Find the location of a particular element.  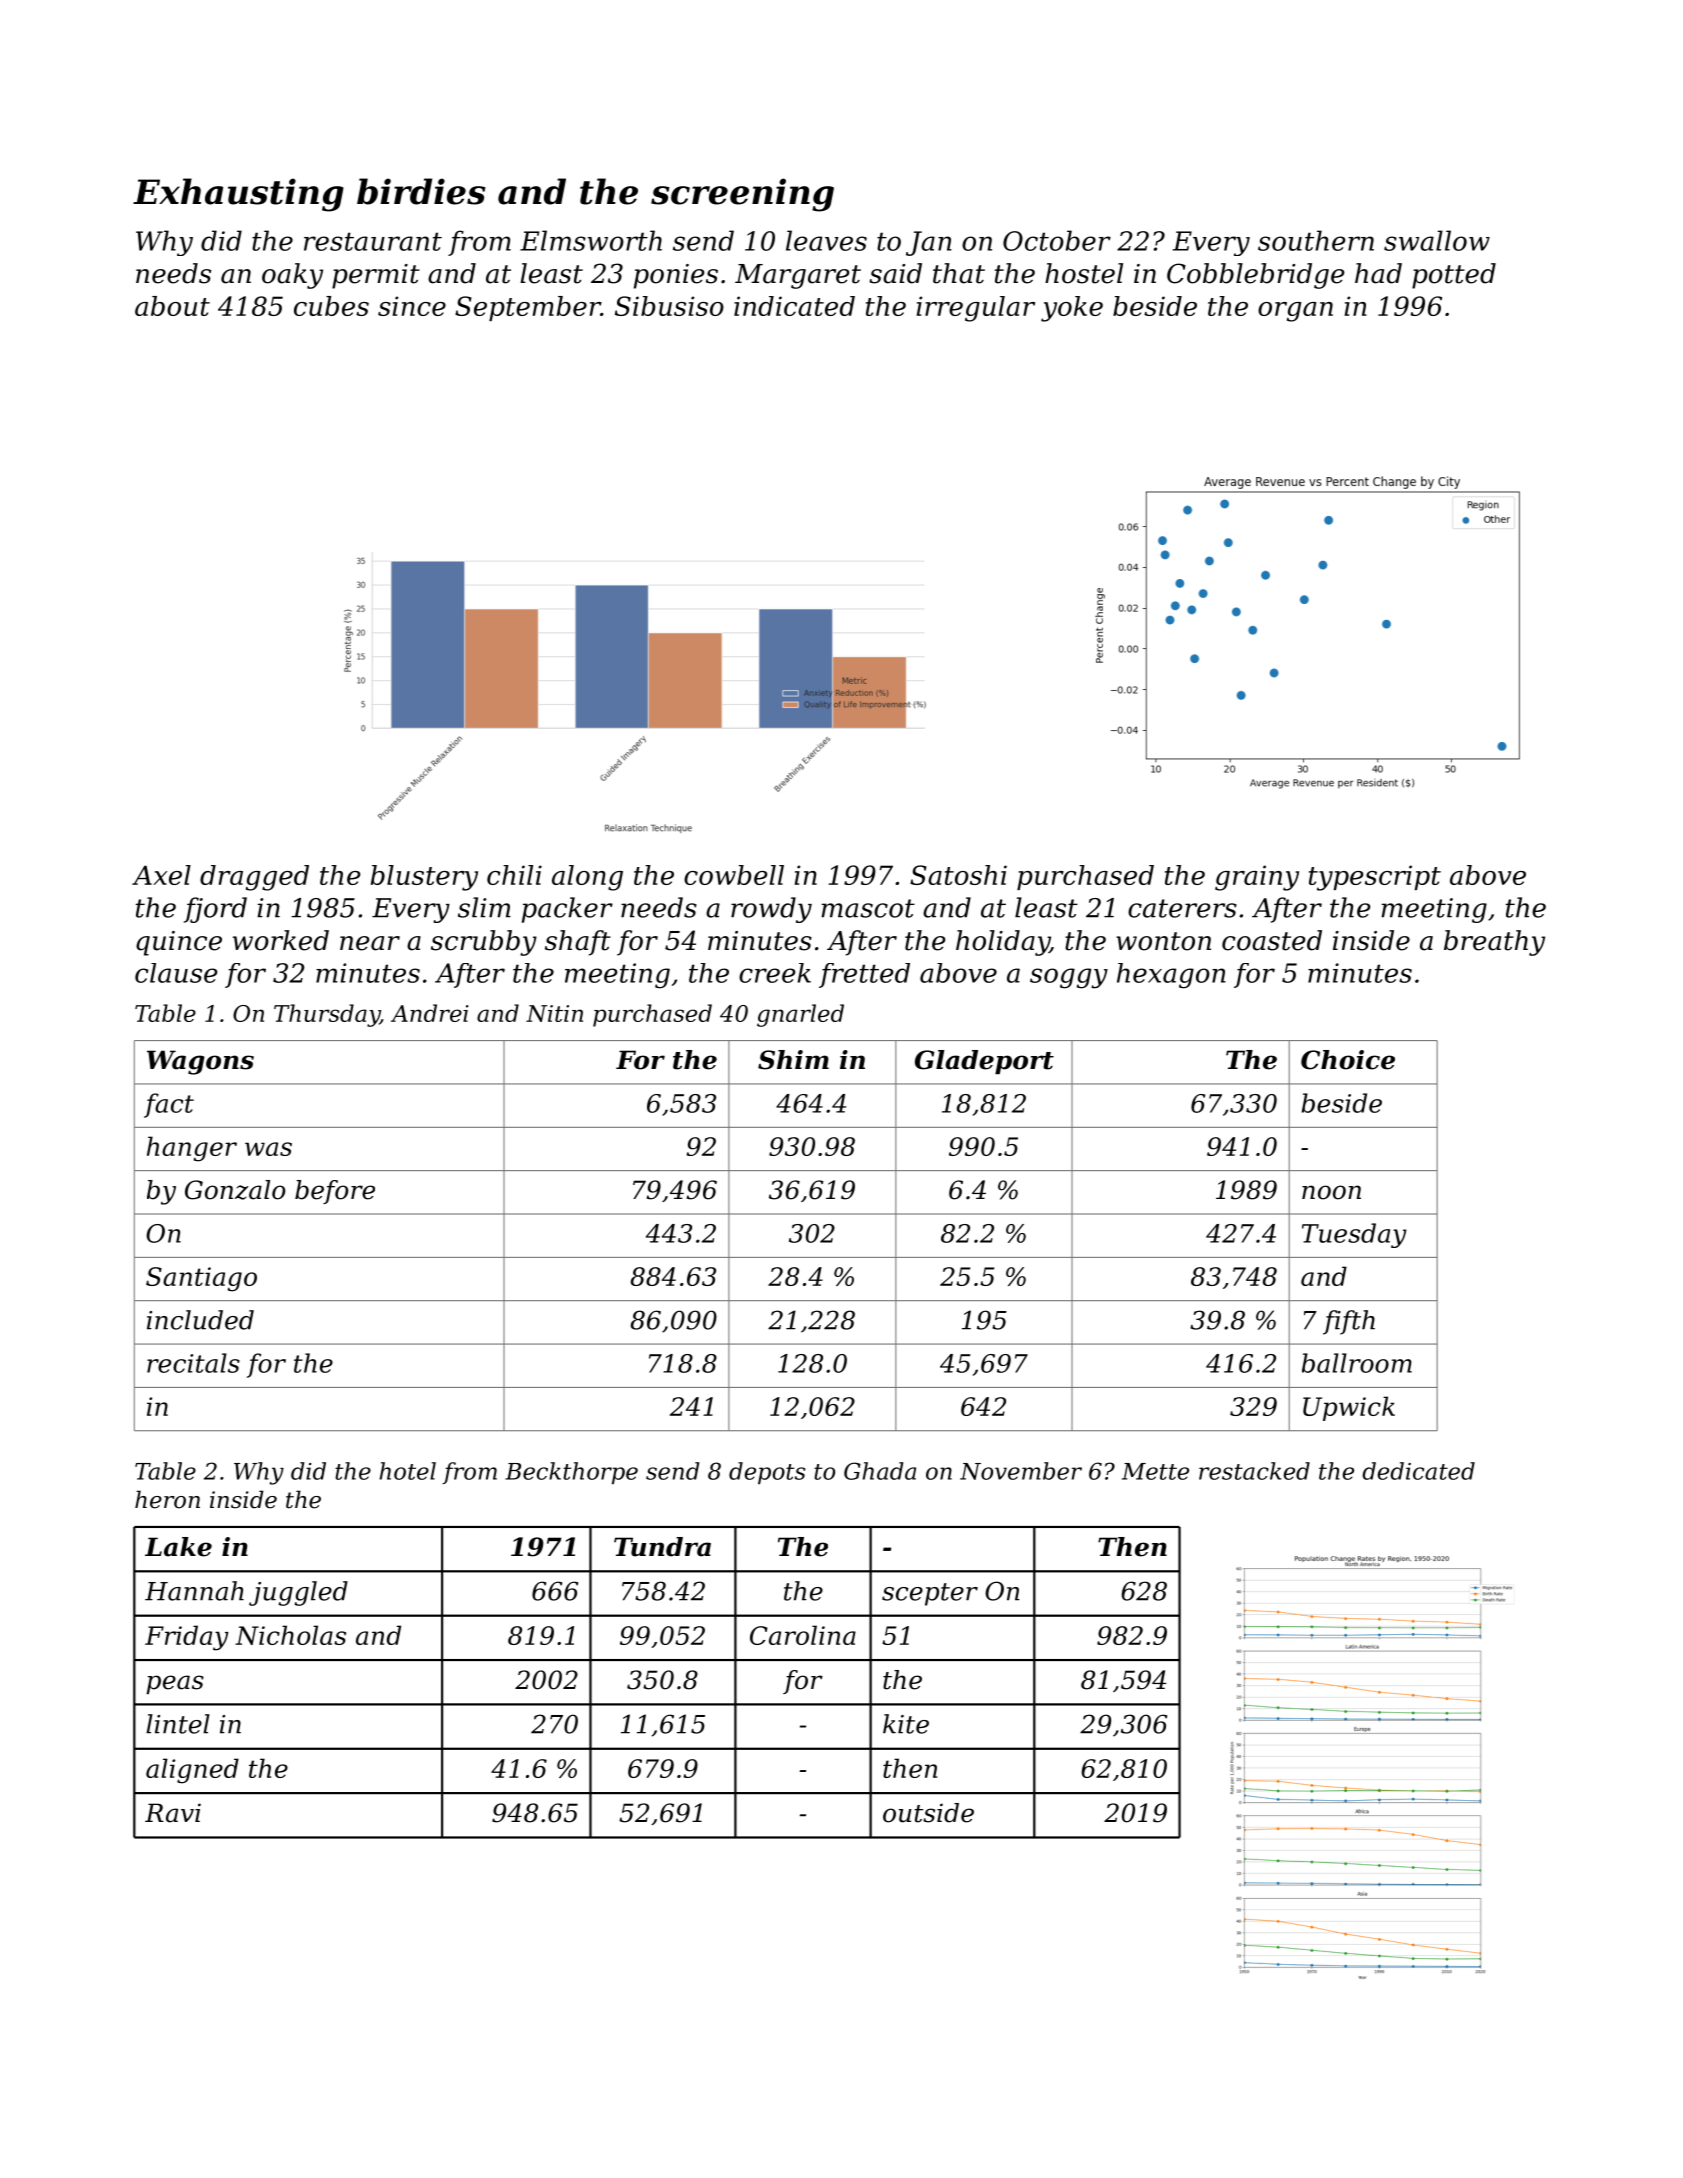

Axel is located at coordinates (161, 875).
